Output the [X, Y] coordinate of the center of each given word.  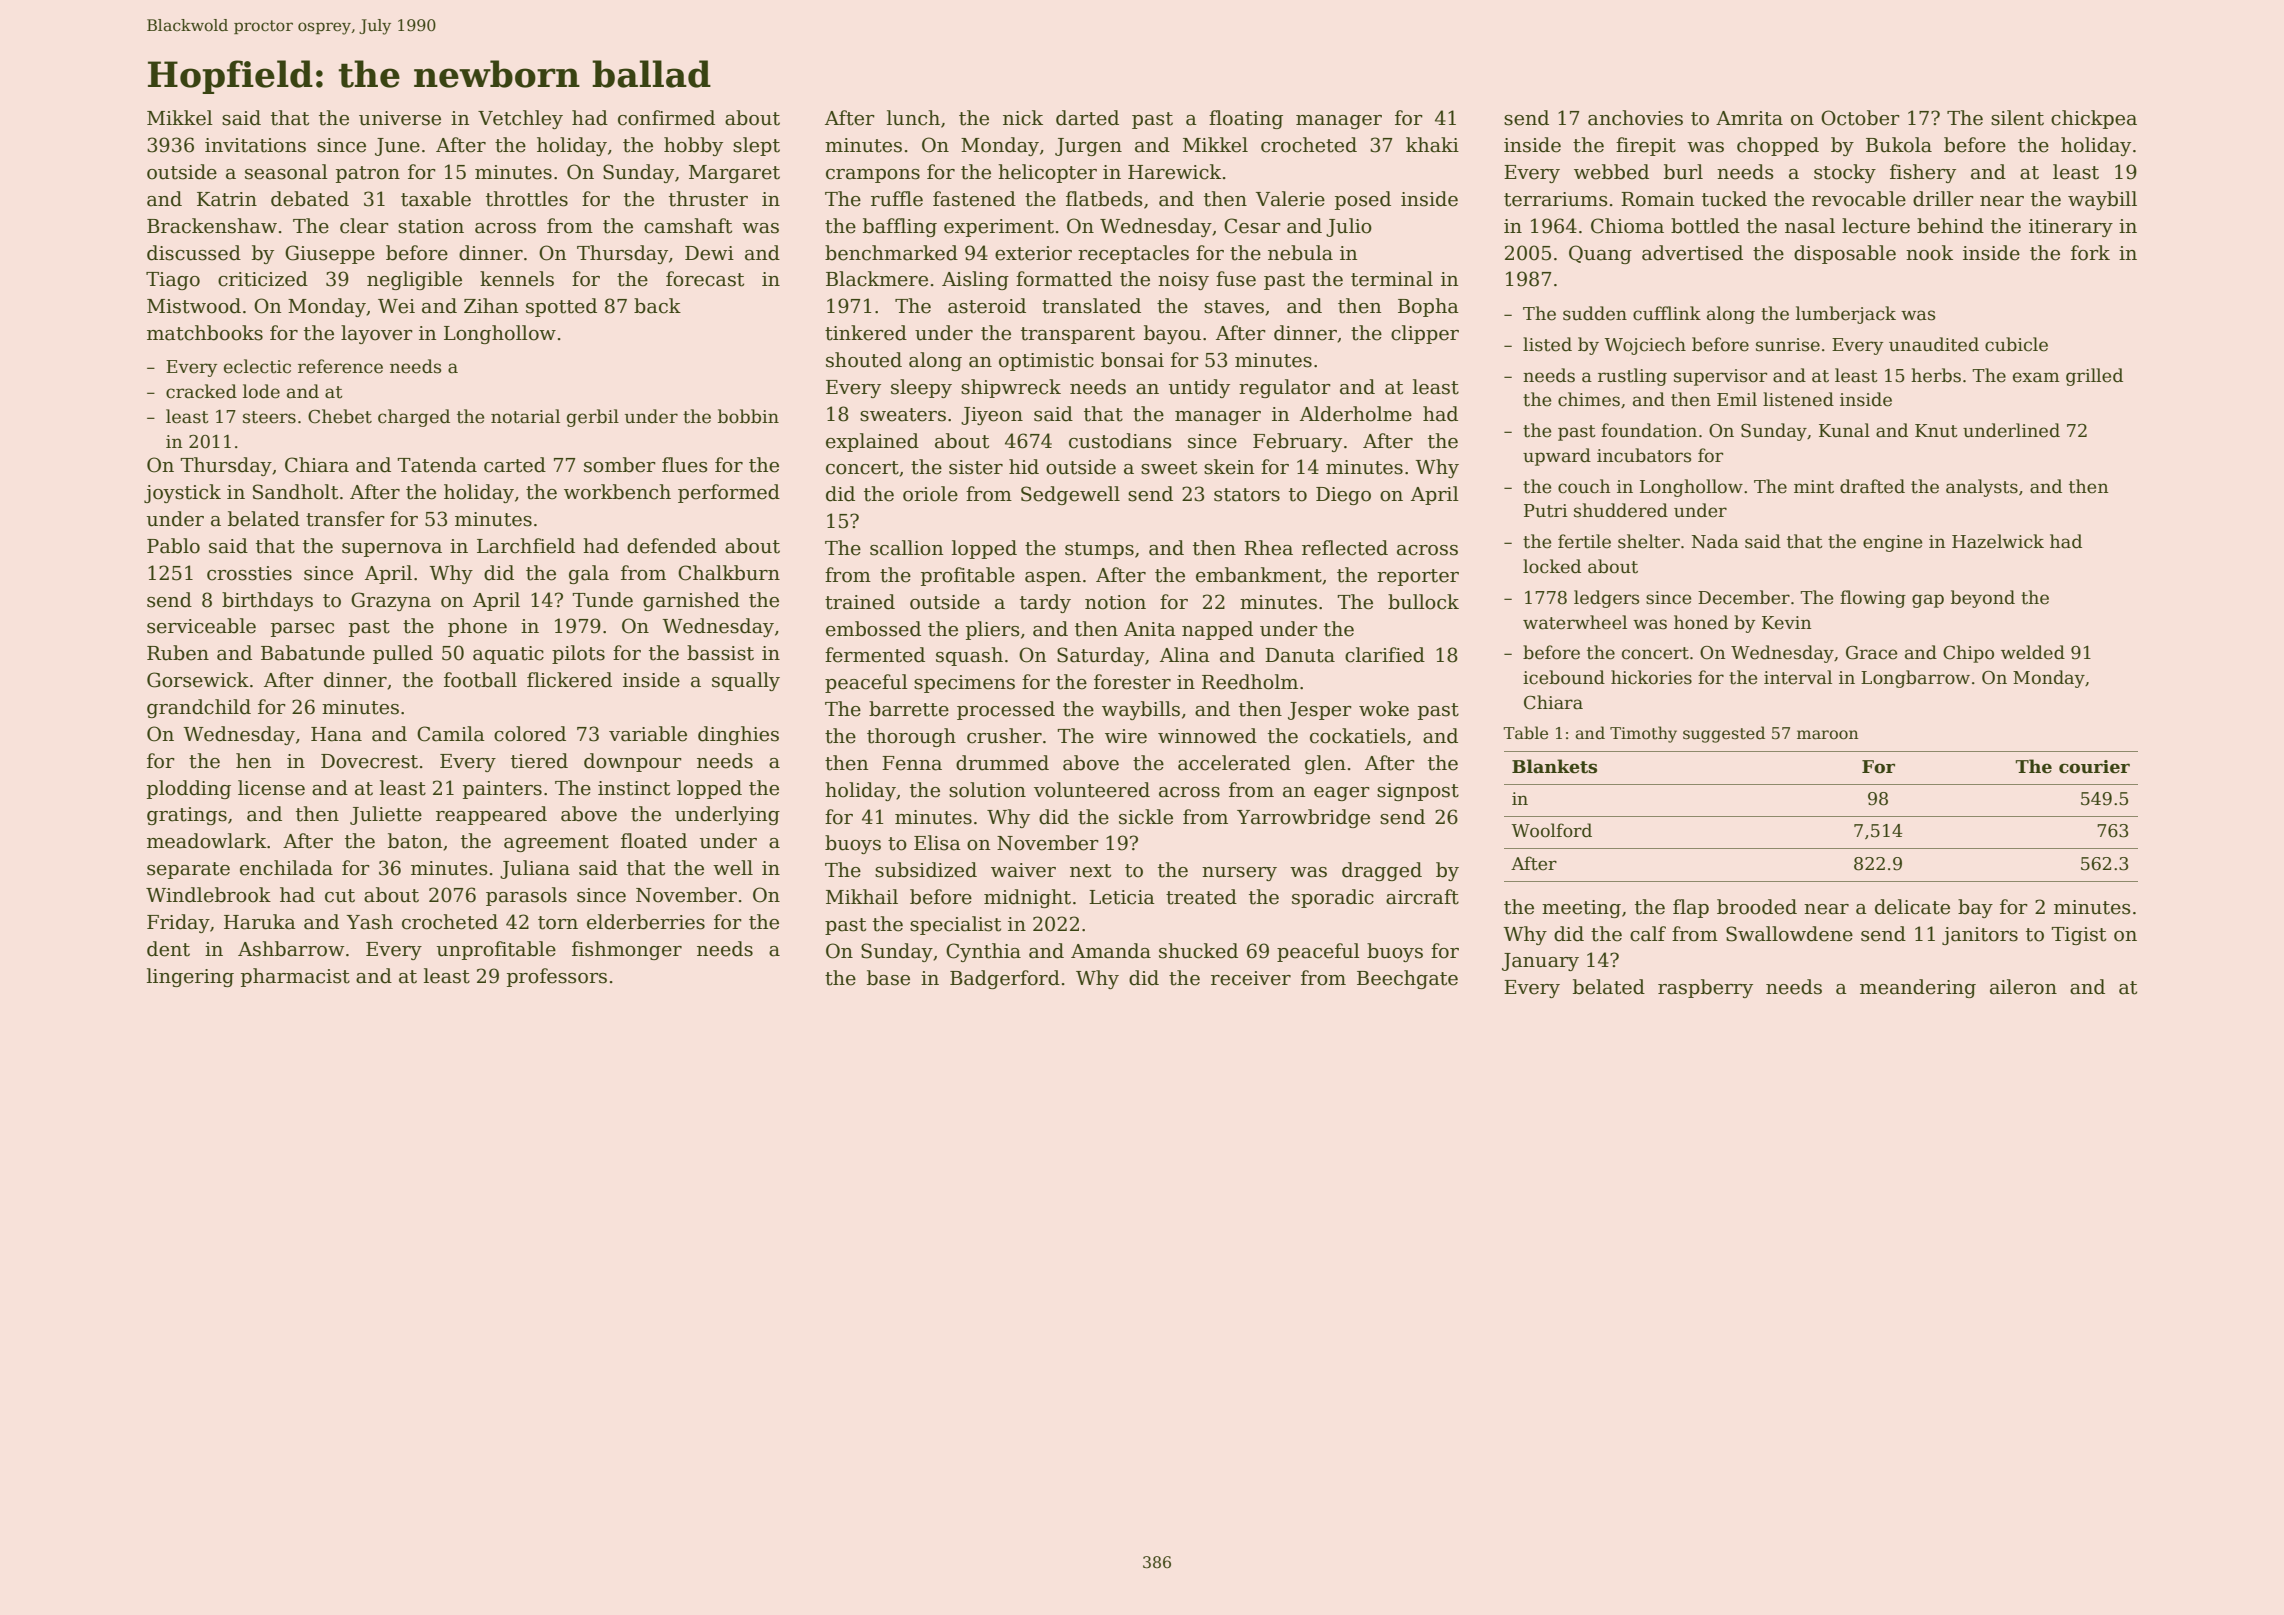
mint [1814, 487]
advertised [1692, 253]
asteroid [987, 306]
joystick [182, 493]
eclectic [257, 366]
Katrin [227, 199]
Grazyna [391, 601]
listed [1547, 344]
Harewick [1174, 172]
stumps [1099, 550]
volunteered [1092, 790]
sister [976, 467]
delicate [1912, 907]
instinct [634, 788]
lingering [190, 977]
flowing [1873, 599]
